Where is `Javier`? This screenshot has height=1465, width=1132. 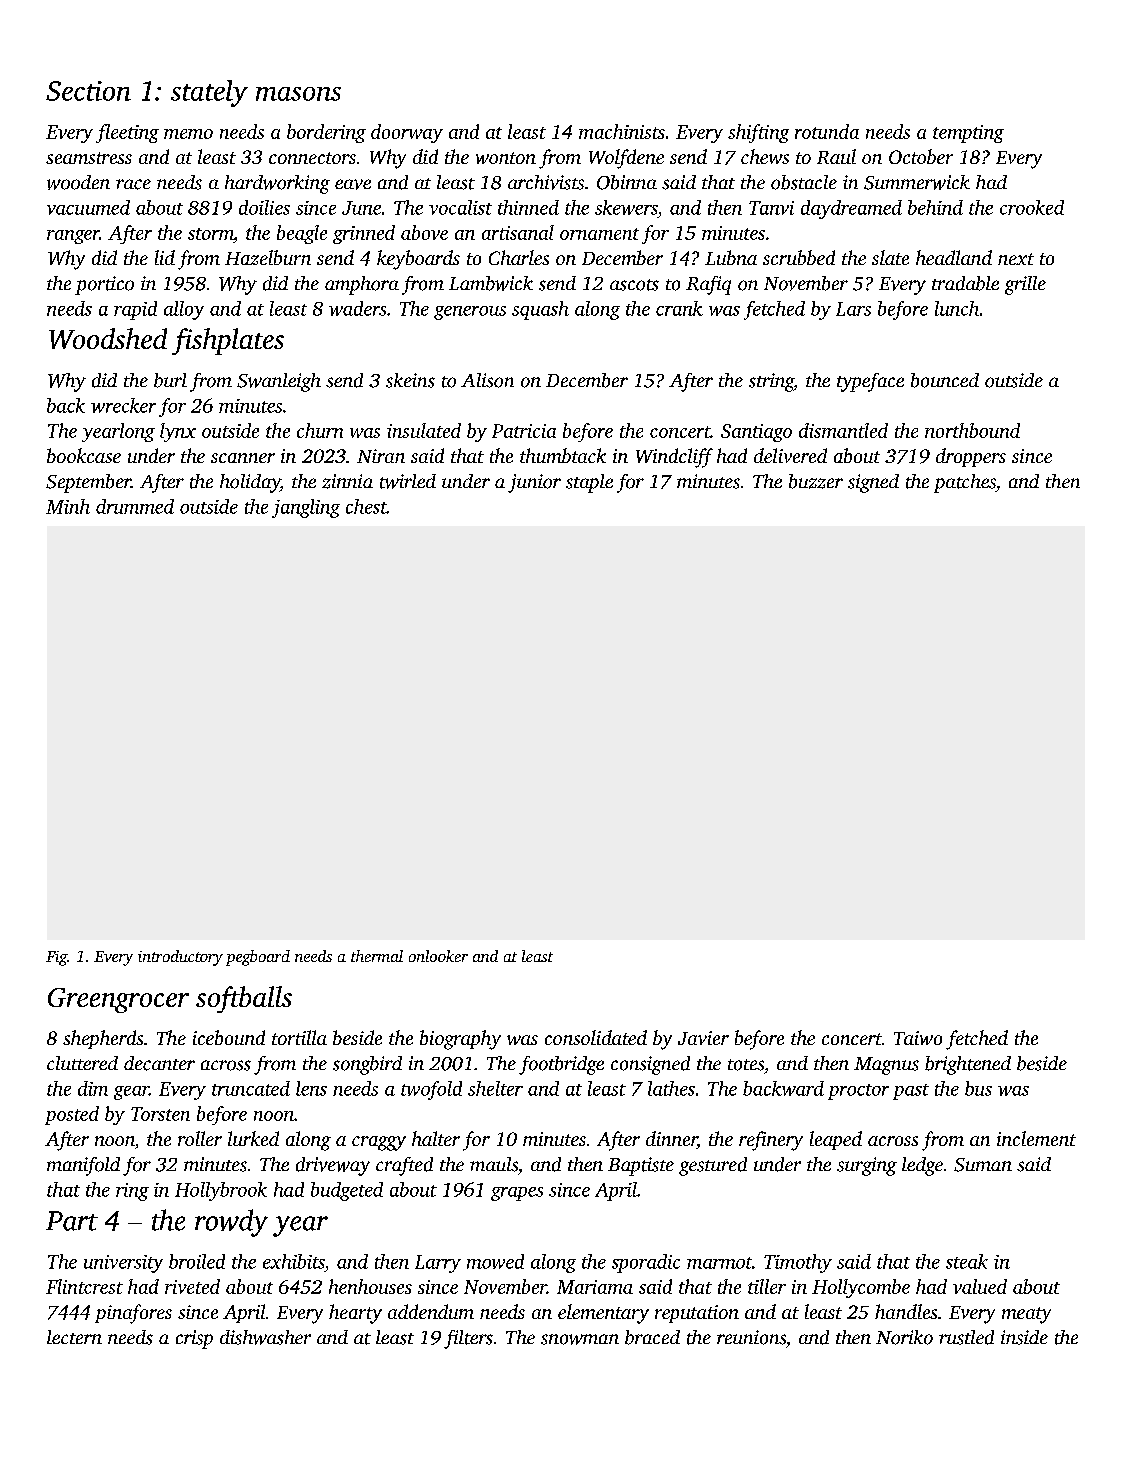 Javier is located at coordinates (703, 1038).
